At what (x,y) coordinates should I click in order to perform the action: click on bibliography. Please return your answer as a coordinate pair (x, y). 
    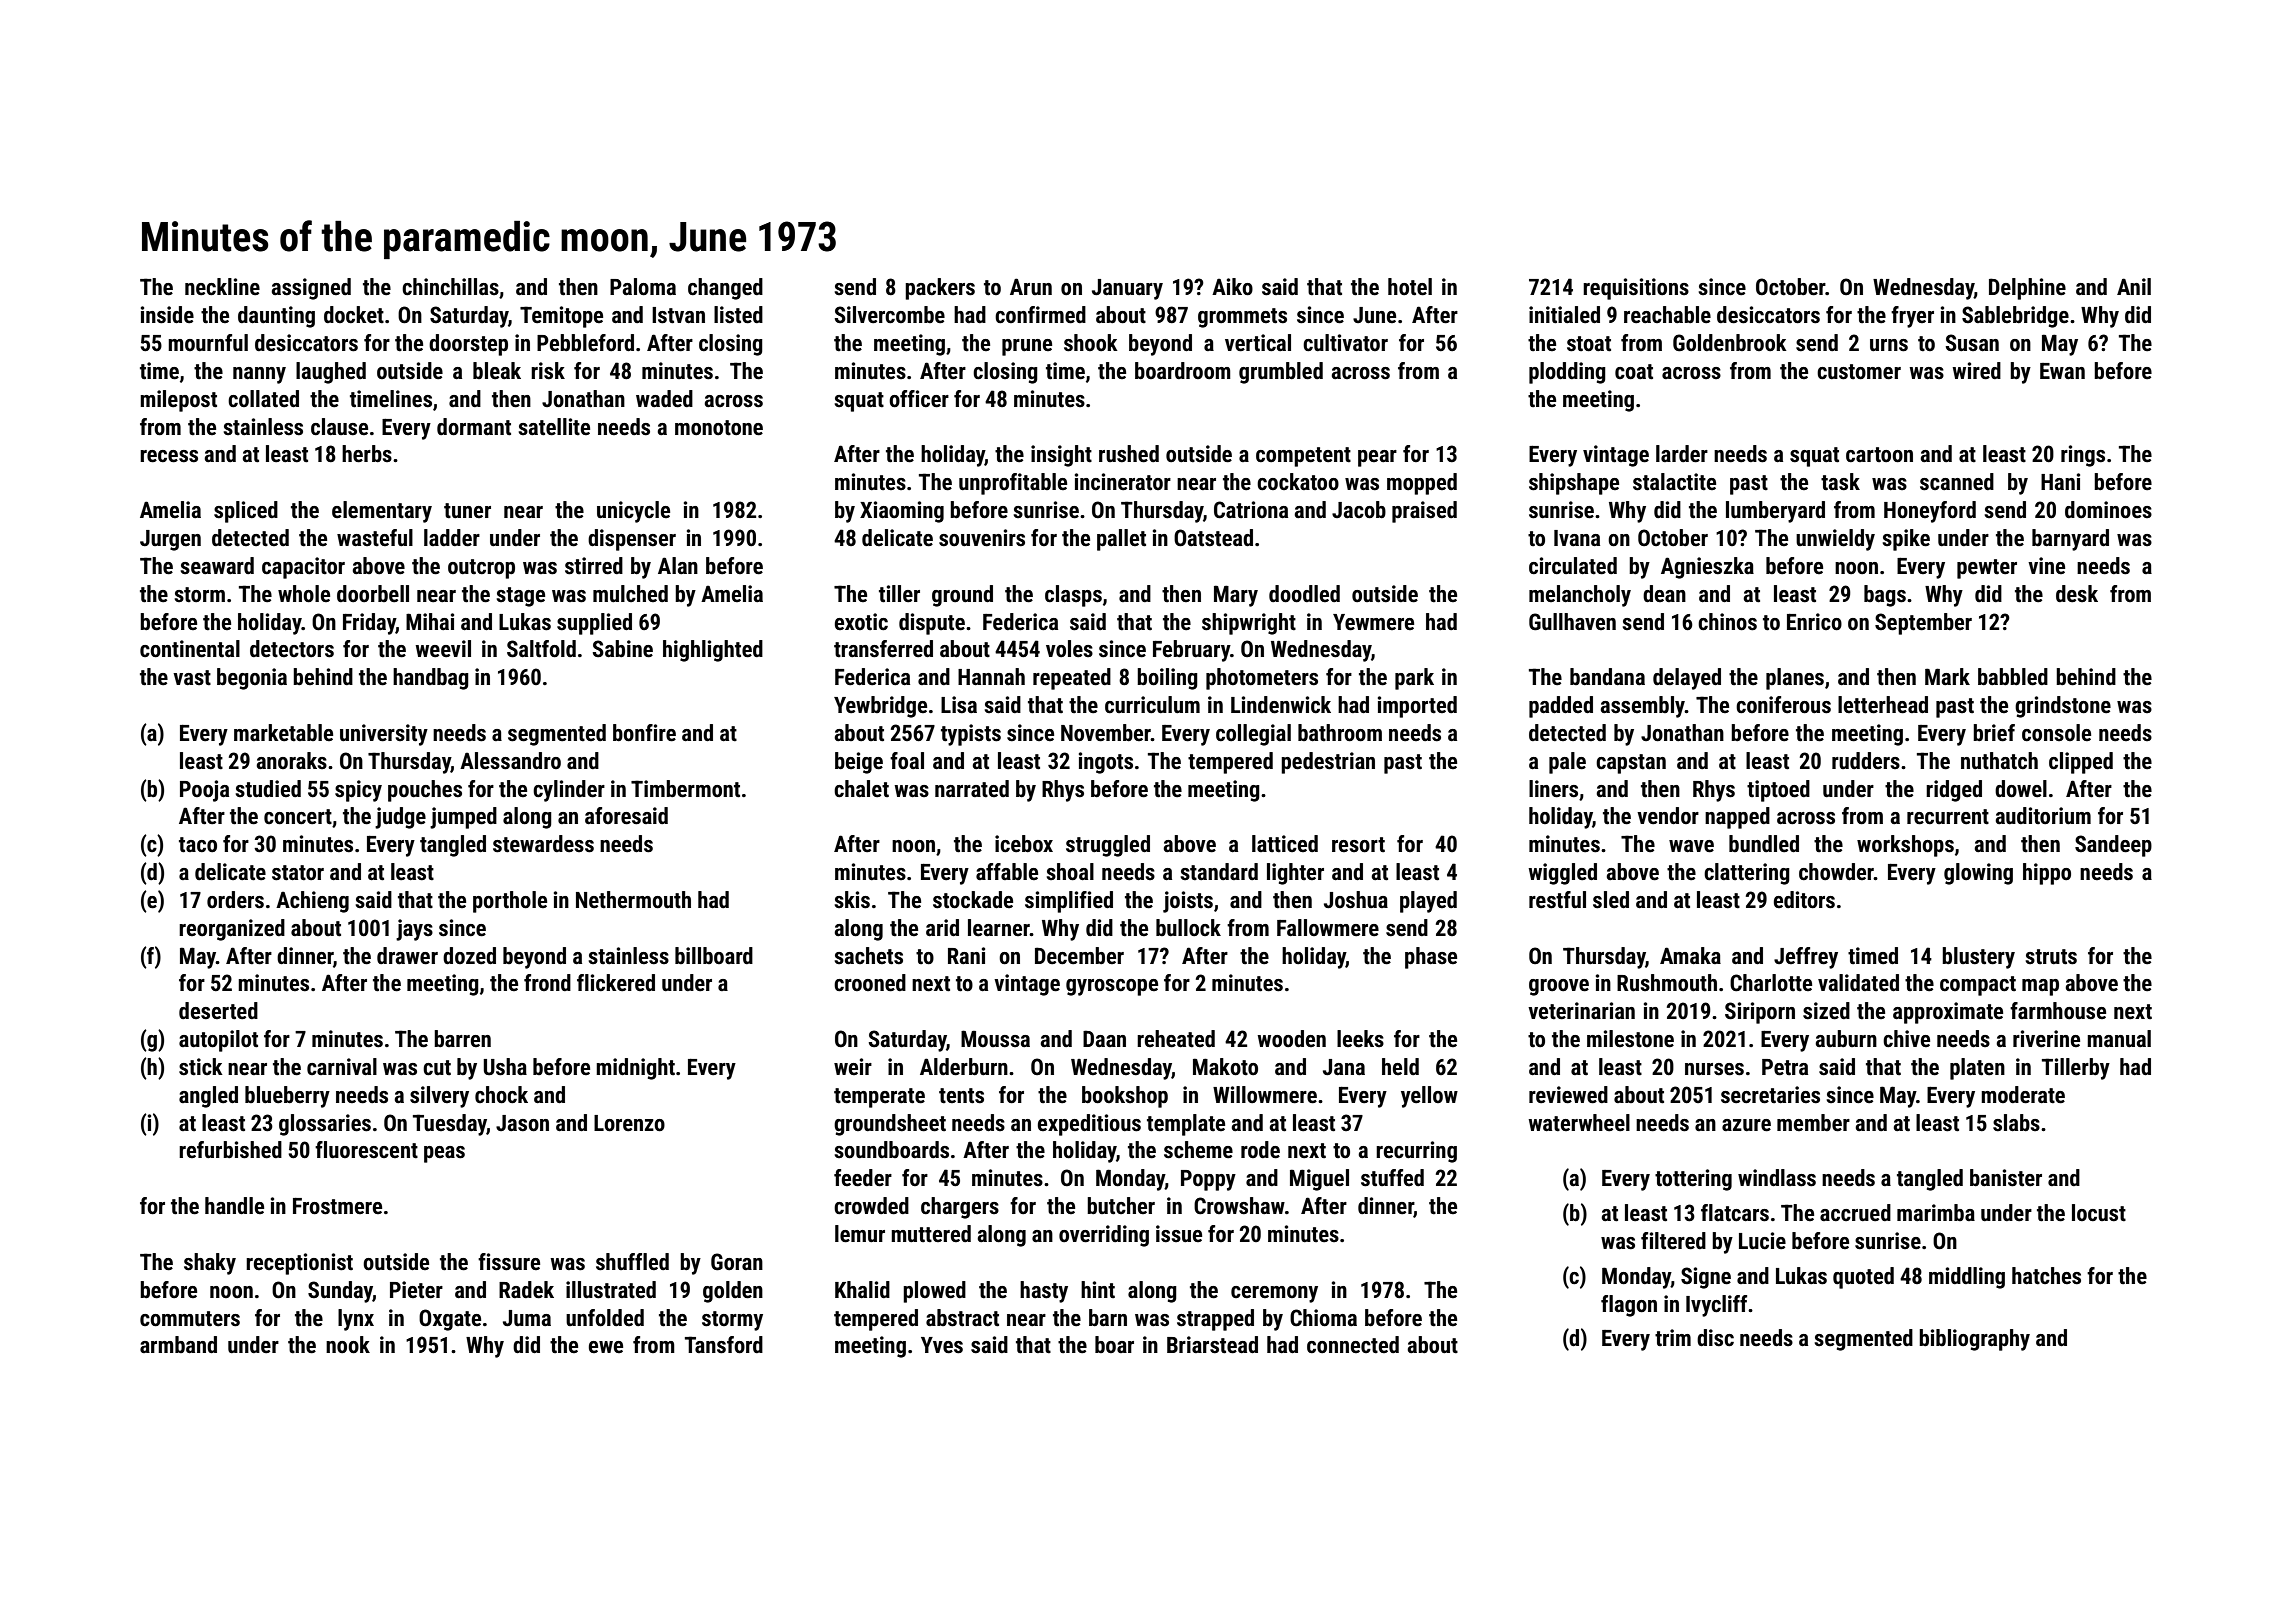
    Looking at the image, I should click on (1974, 1340).
